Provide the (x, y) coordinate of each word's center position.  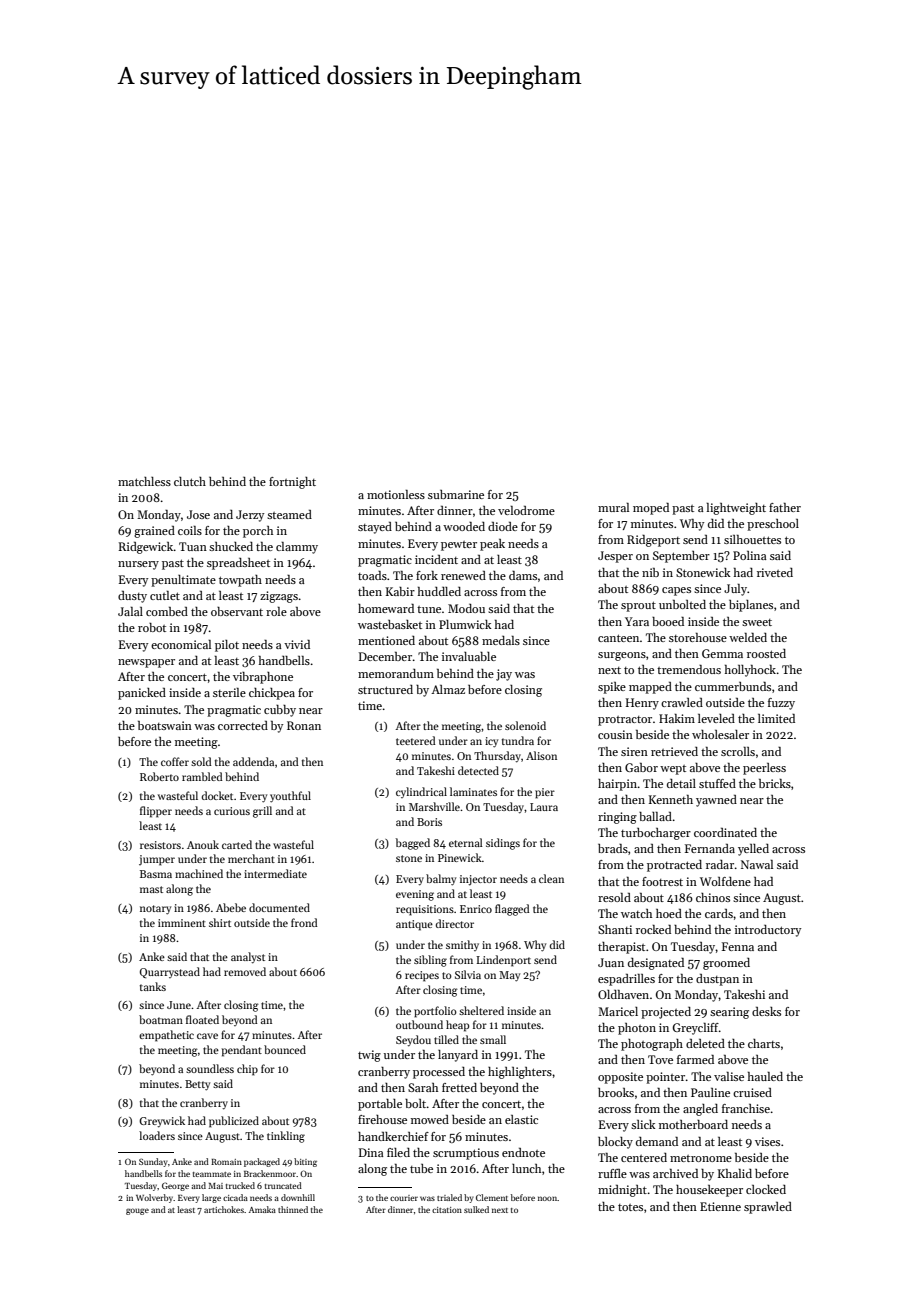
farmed (695, 1059)
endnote (523, 1152)
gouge (137, 1211)
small (493, 1039)
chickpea (272, 694)
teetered (416, 740)
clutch (190, 481)
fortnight (292, 483)
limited (776, 718)
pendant (242, 1051)
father (785, 507)
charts (764, 1043)
